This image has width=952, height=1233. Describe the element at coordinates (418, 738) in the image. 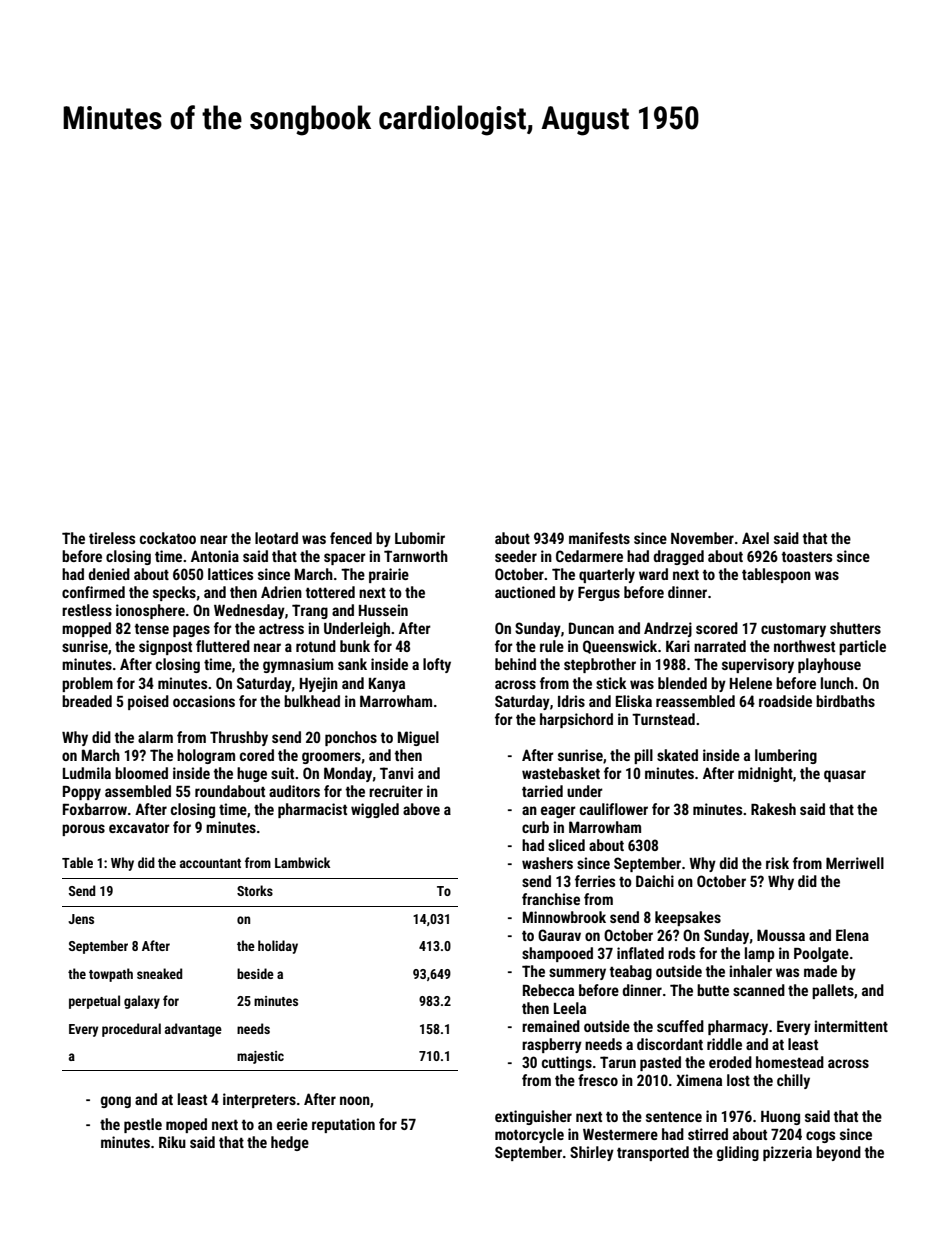

I see `Miguel` at that location.
